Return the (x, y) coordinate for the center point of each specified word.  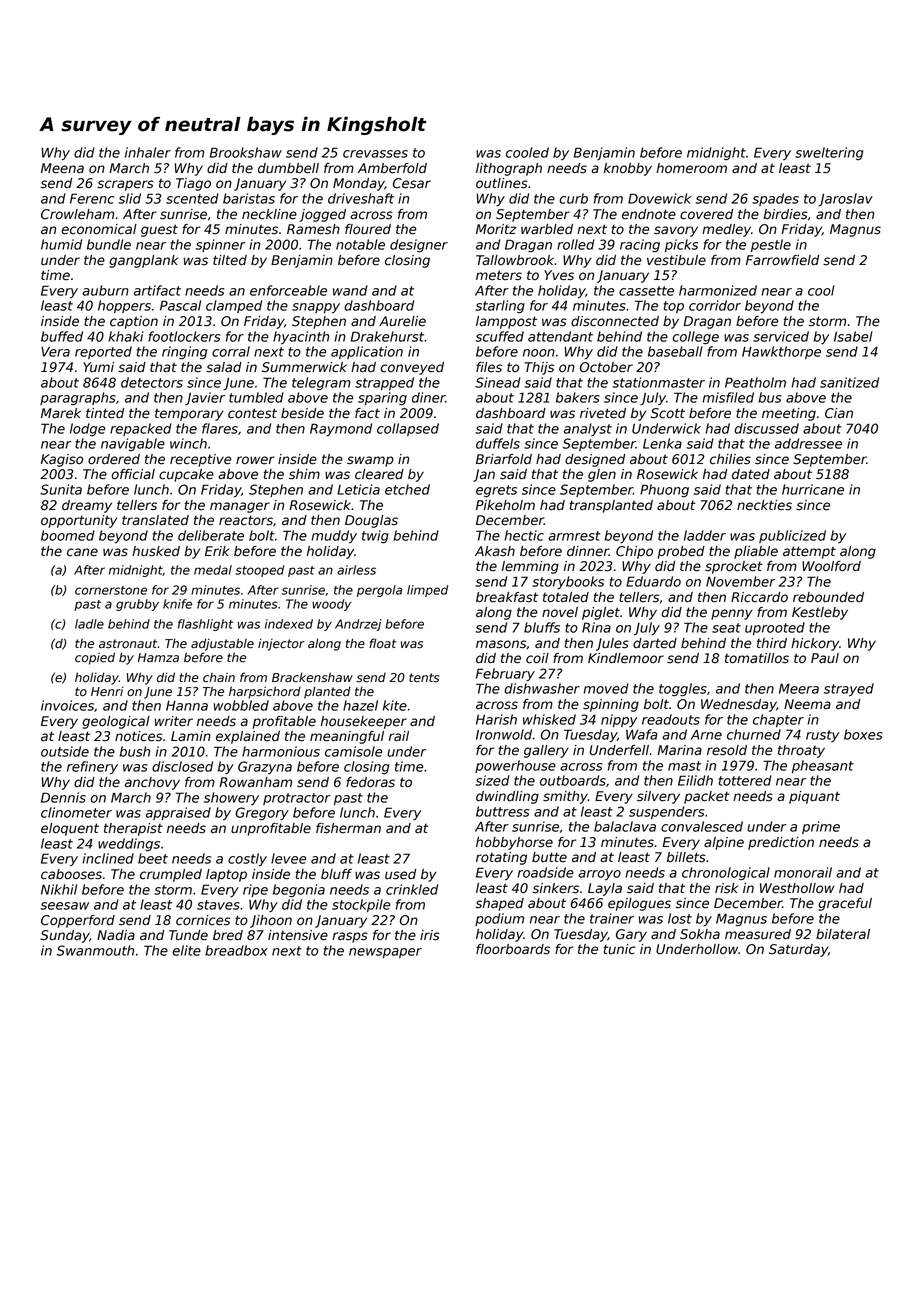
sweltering (829, 153)
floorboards (513, 949)
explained (248, 737)
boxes (863, 734)
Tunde (188, 935)
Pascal (180, 305)
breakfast (507, 597)
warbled (547, 229)
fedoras (370, 782)
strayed (849, 689)
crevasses (375, 154)
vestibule (676, 260)
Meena (62, 168)
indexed (289, 624)
